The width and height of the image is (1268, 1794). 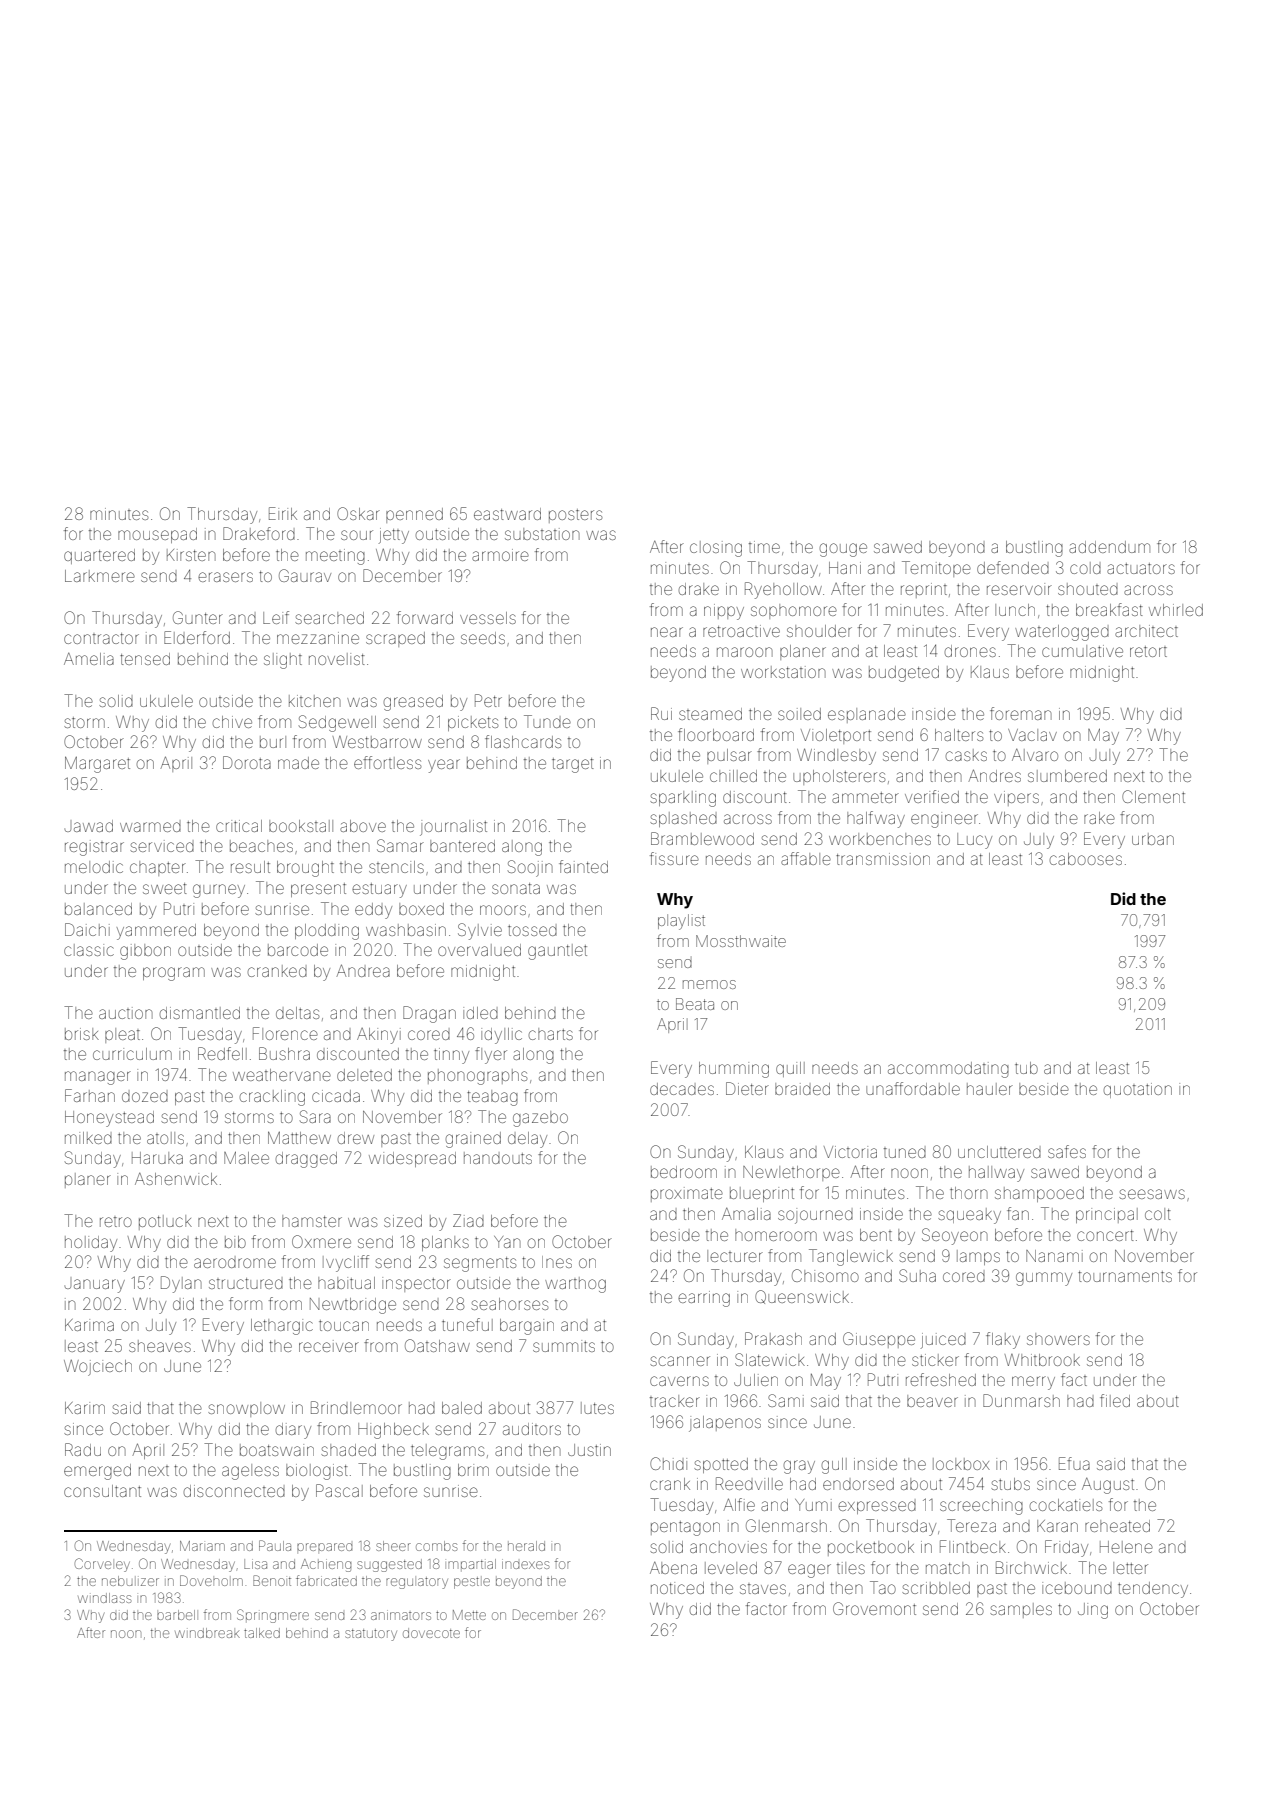 I want to click on indexes, so click(x=525, y=1564).
